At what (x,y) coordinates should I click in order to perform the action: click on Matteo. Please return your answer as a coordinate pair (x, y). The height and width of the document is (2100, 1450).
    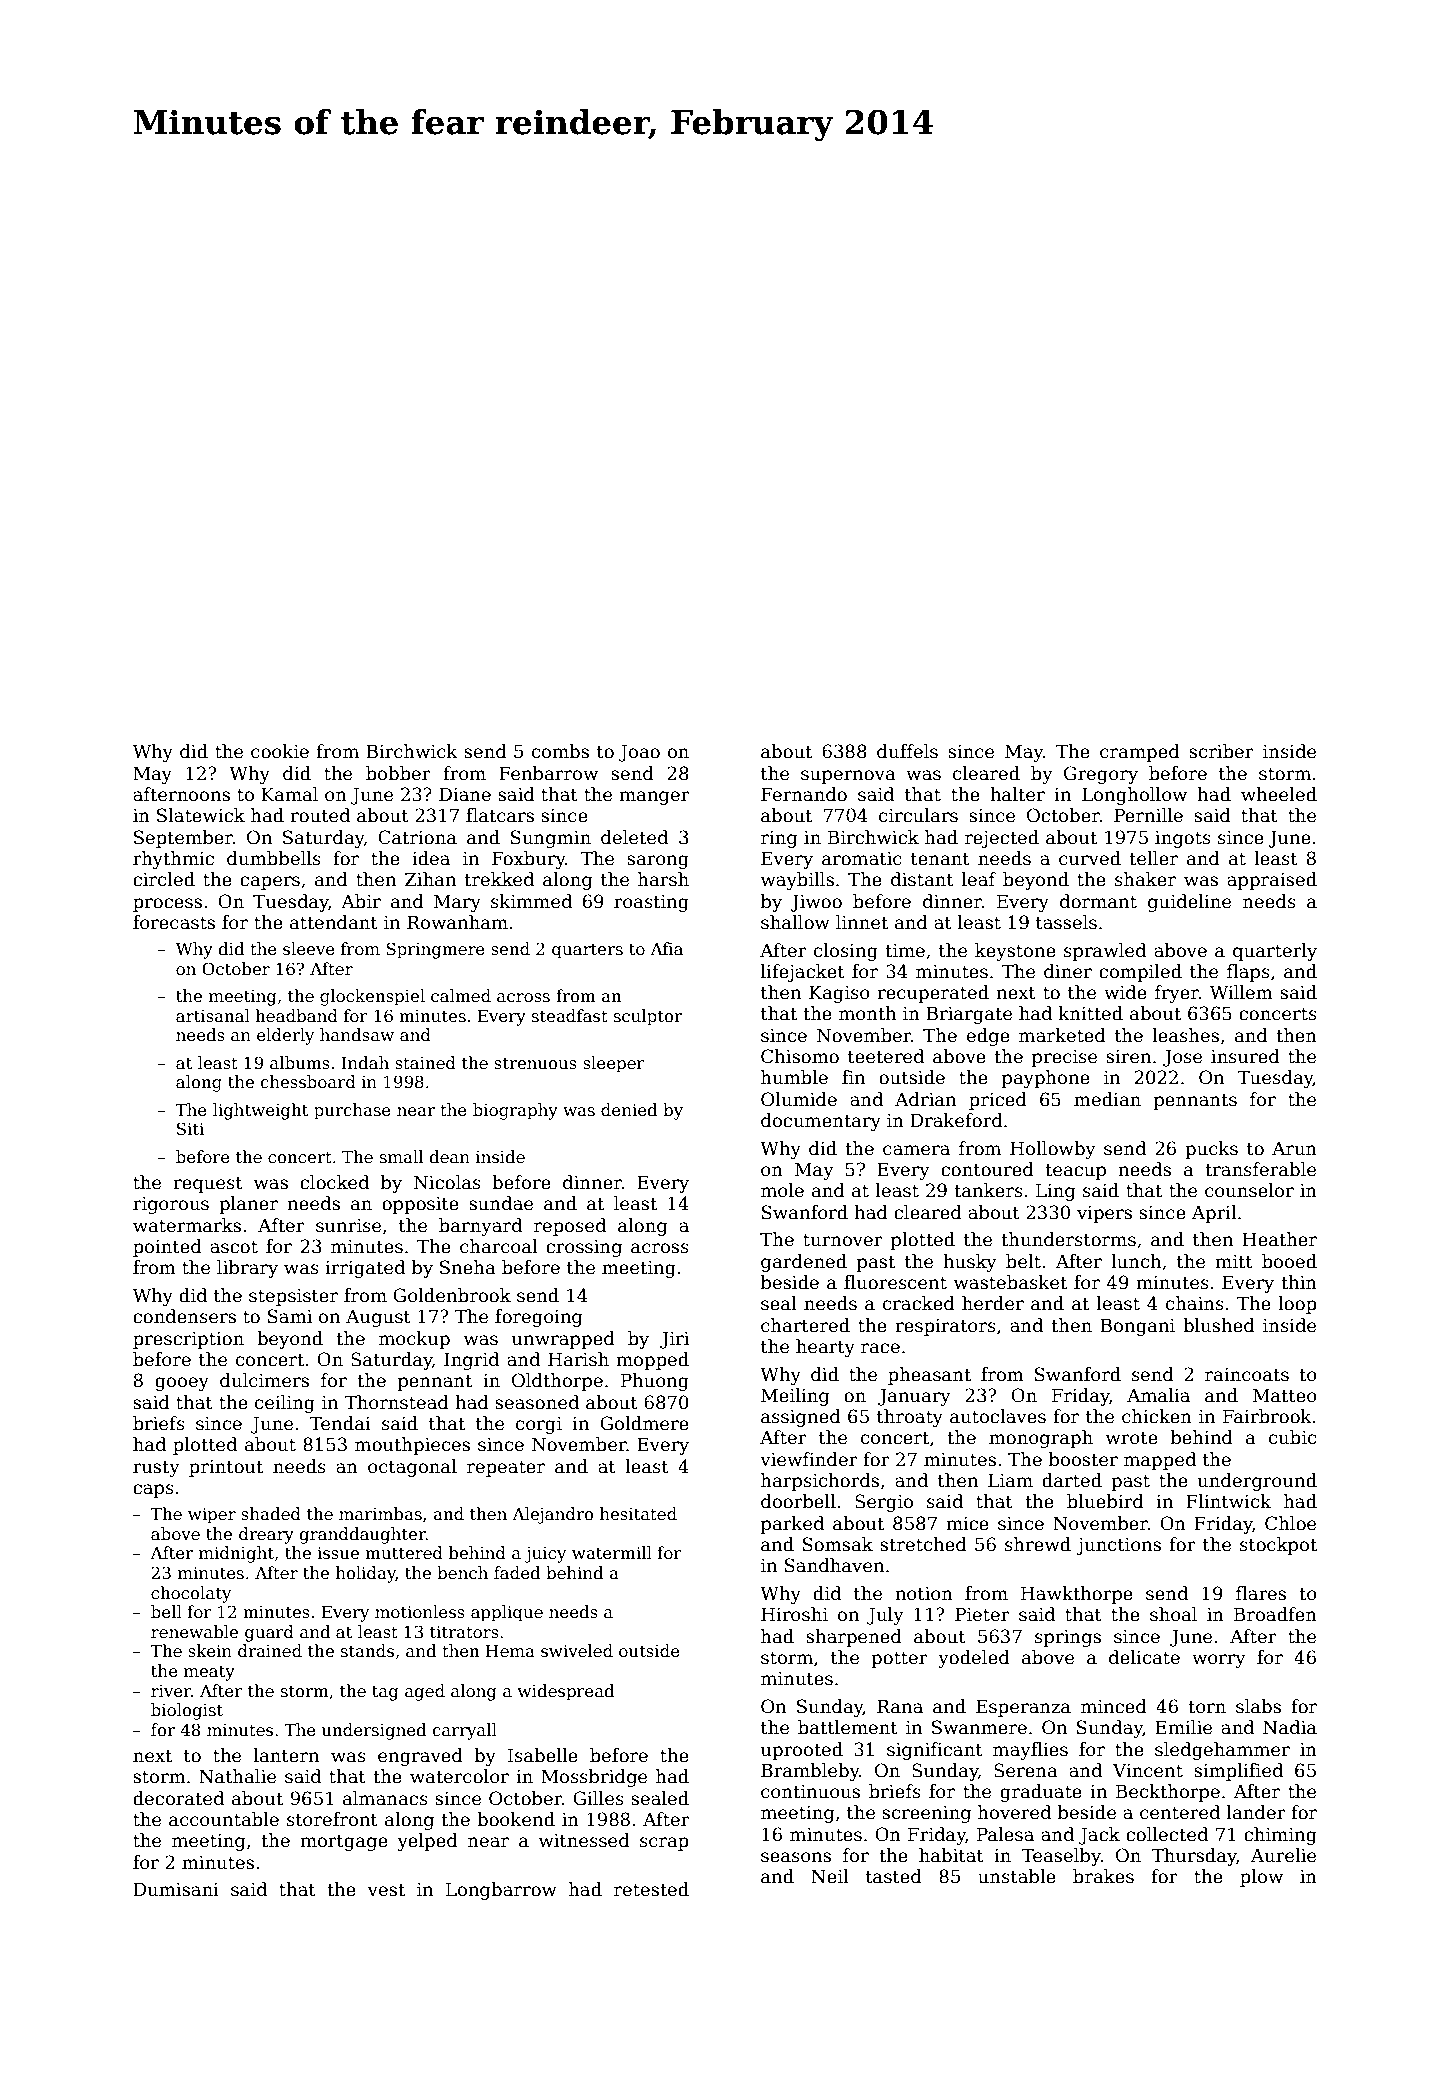
    Looking at the image, I should click on (1285, 1395).
